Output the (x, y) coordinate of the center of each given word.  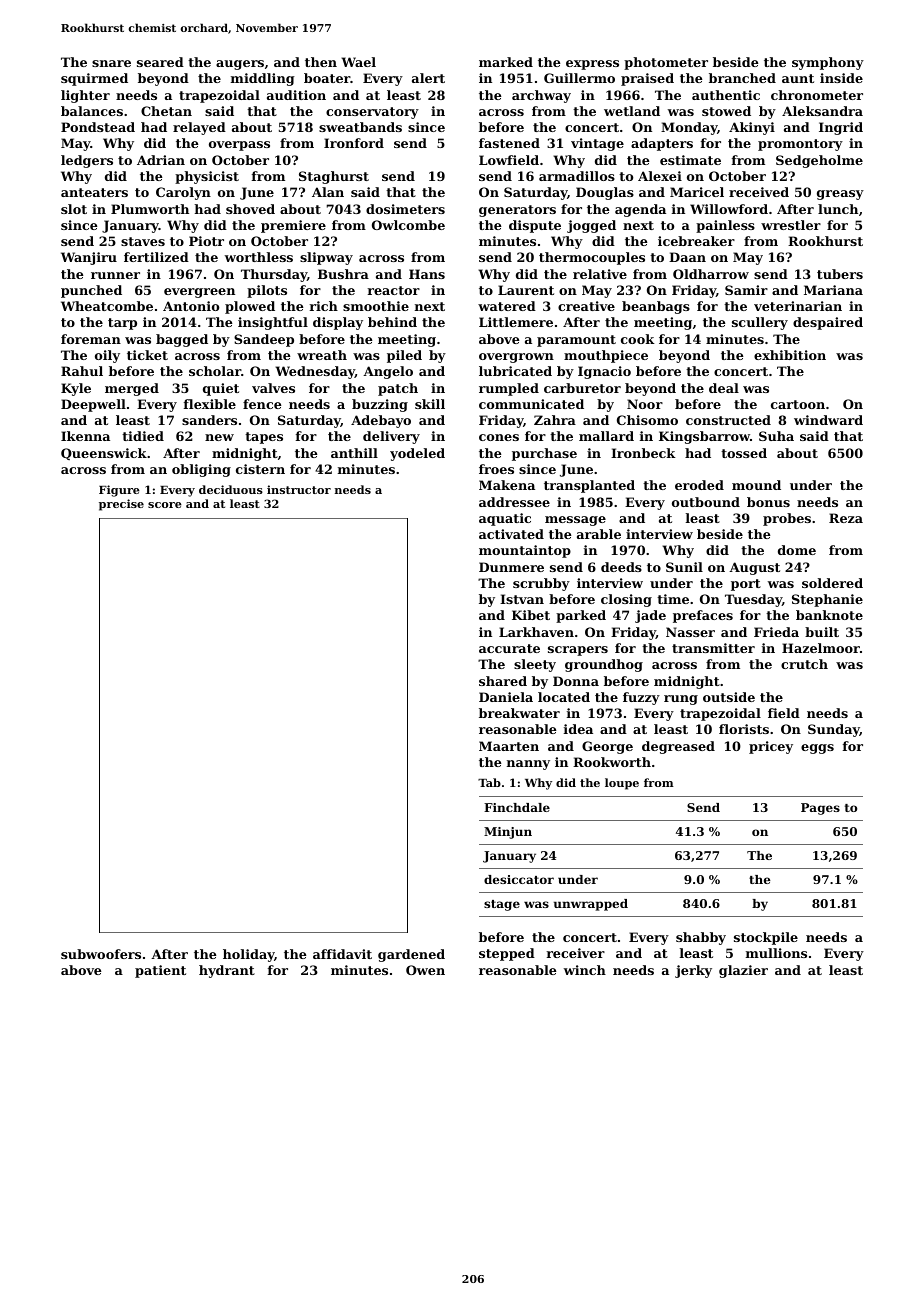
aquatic (505, 519)
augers (240, 65)
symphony (828, 63)
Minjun (508, 833)
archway (541, 96)
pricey (771, 747)
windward (828, 420)
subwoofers (101, 954)
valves (273, 388)
